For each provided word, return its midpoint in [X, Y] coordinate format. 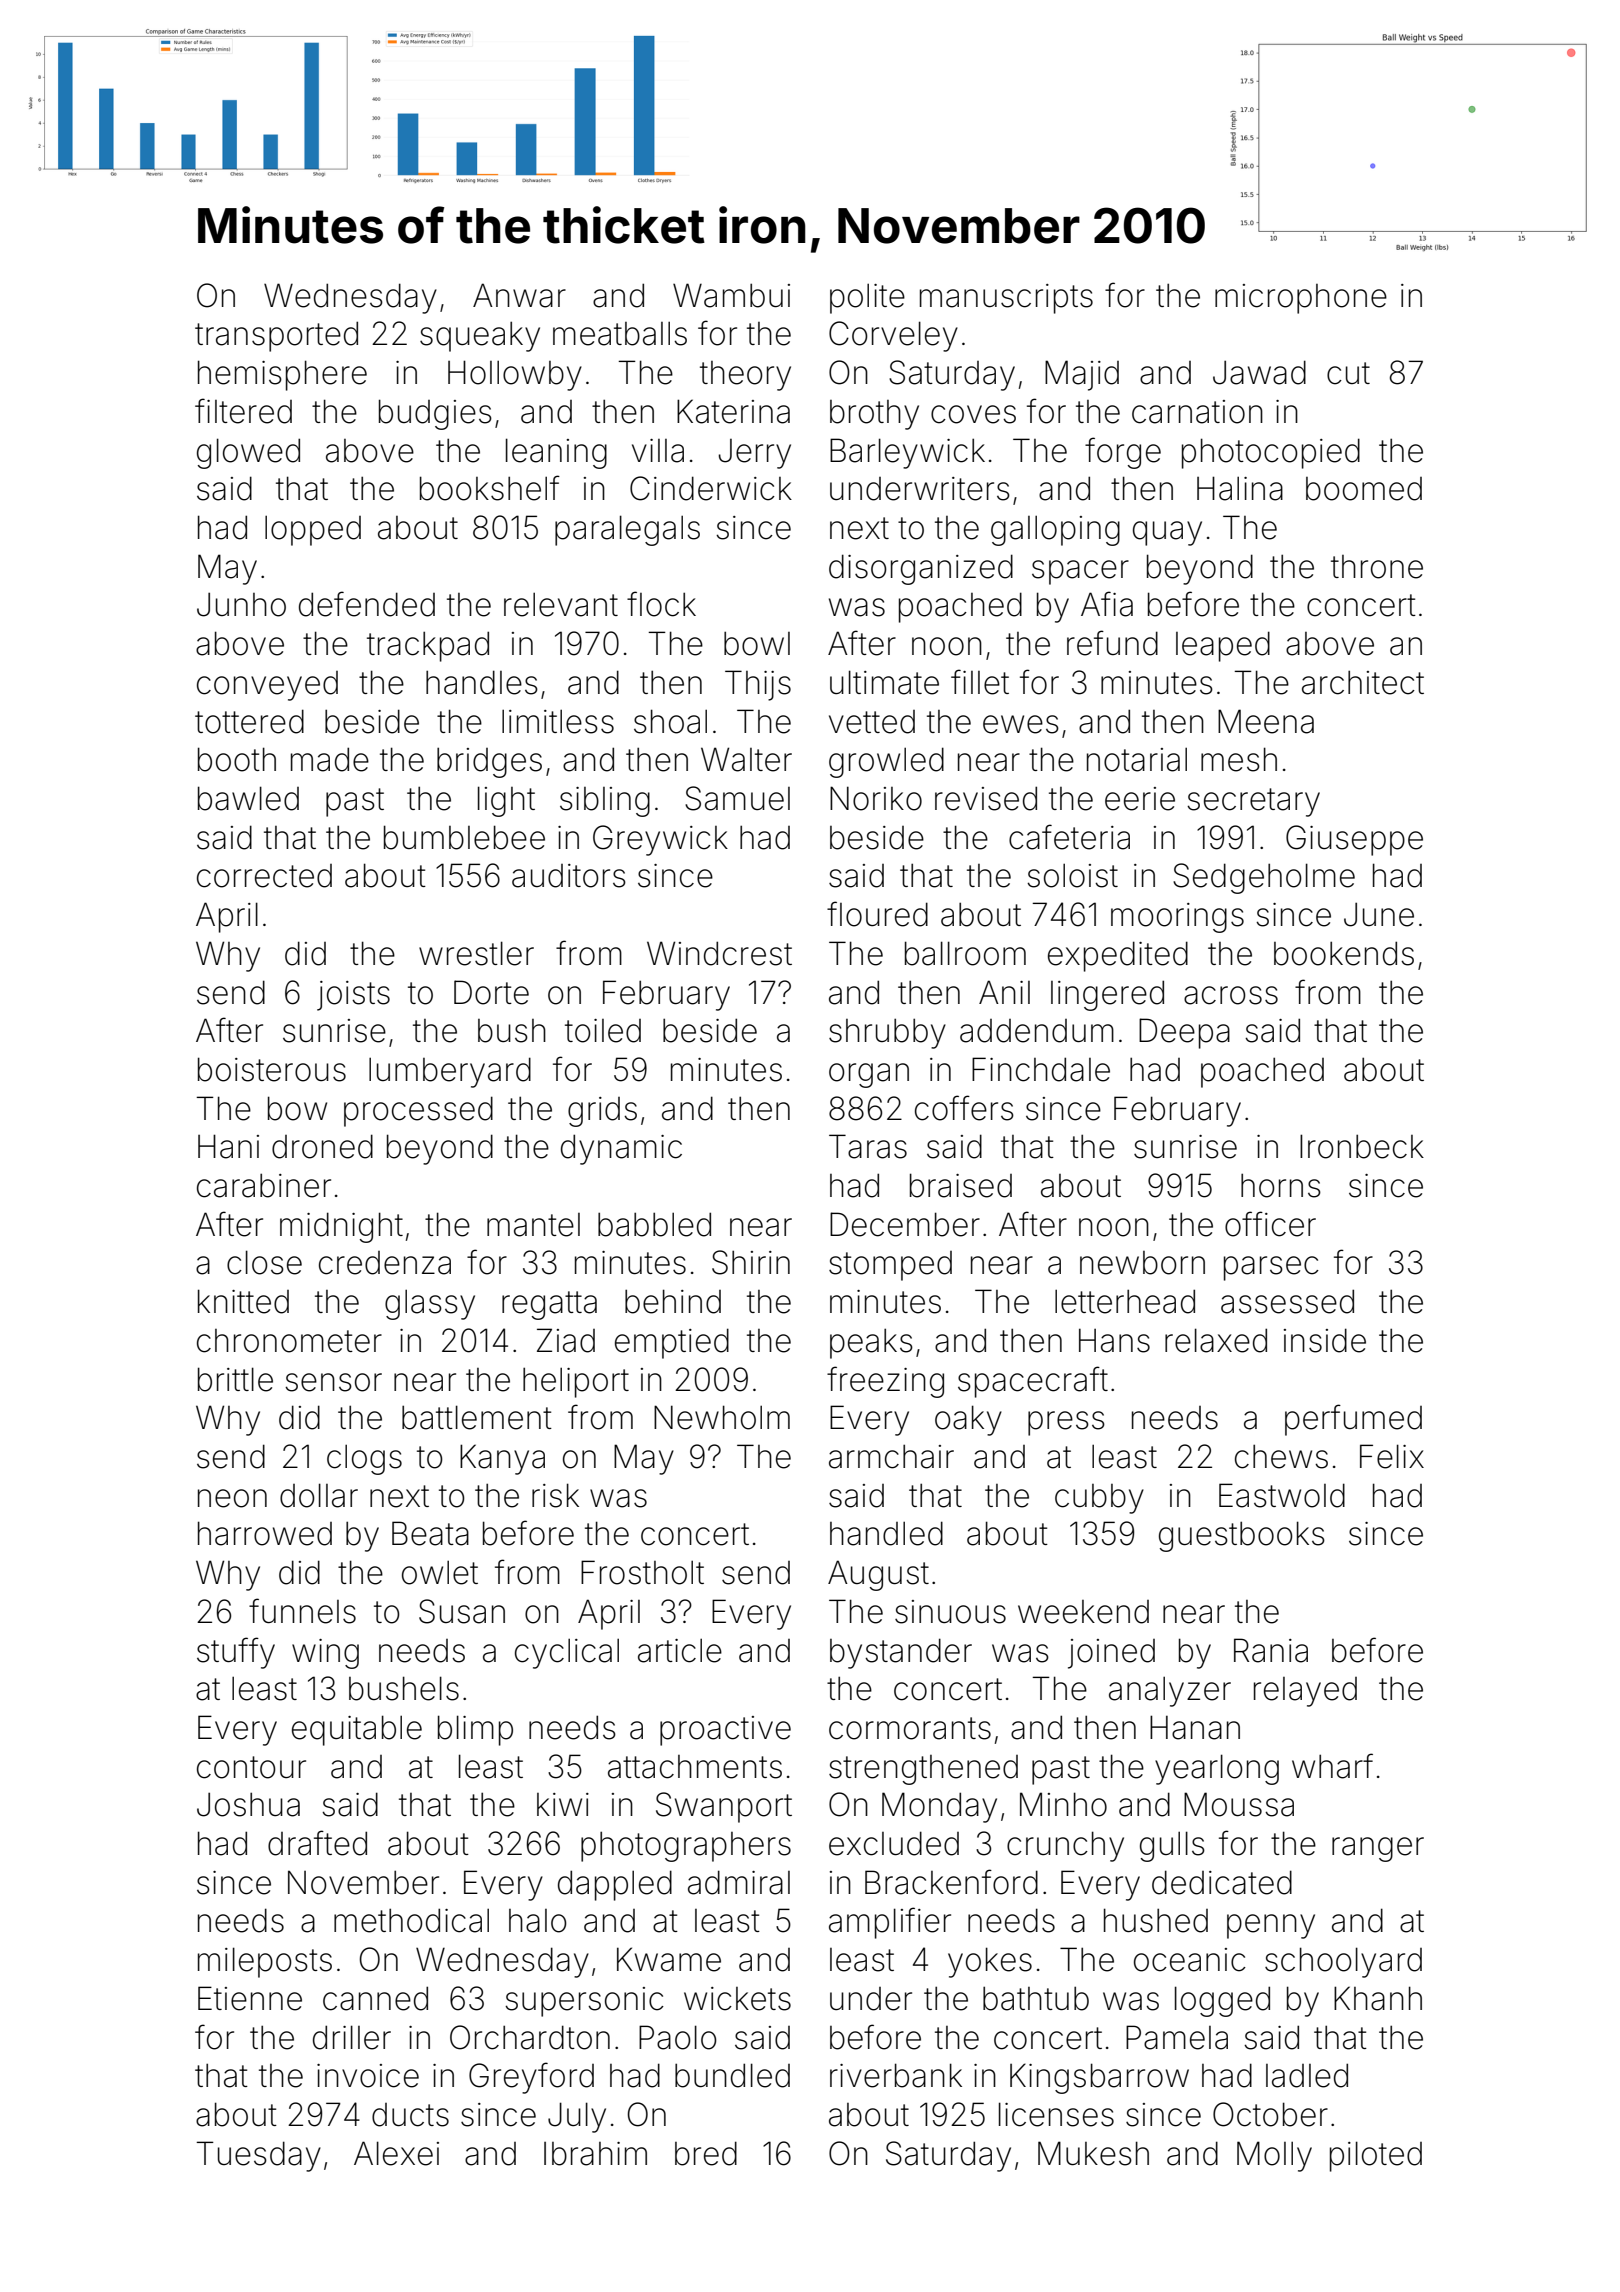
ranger [1378, 1849]
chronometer [289, 1341]
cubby [1099, 1499]
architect [1363, 682]
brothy [874, 415]
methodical [411, 1920]
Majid [1082, 375]
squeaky [480, 336]
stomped [890, 1266]
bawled [248, 798]
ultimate [884, 682]
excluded [894, 1843]
